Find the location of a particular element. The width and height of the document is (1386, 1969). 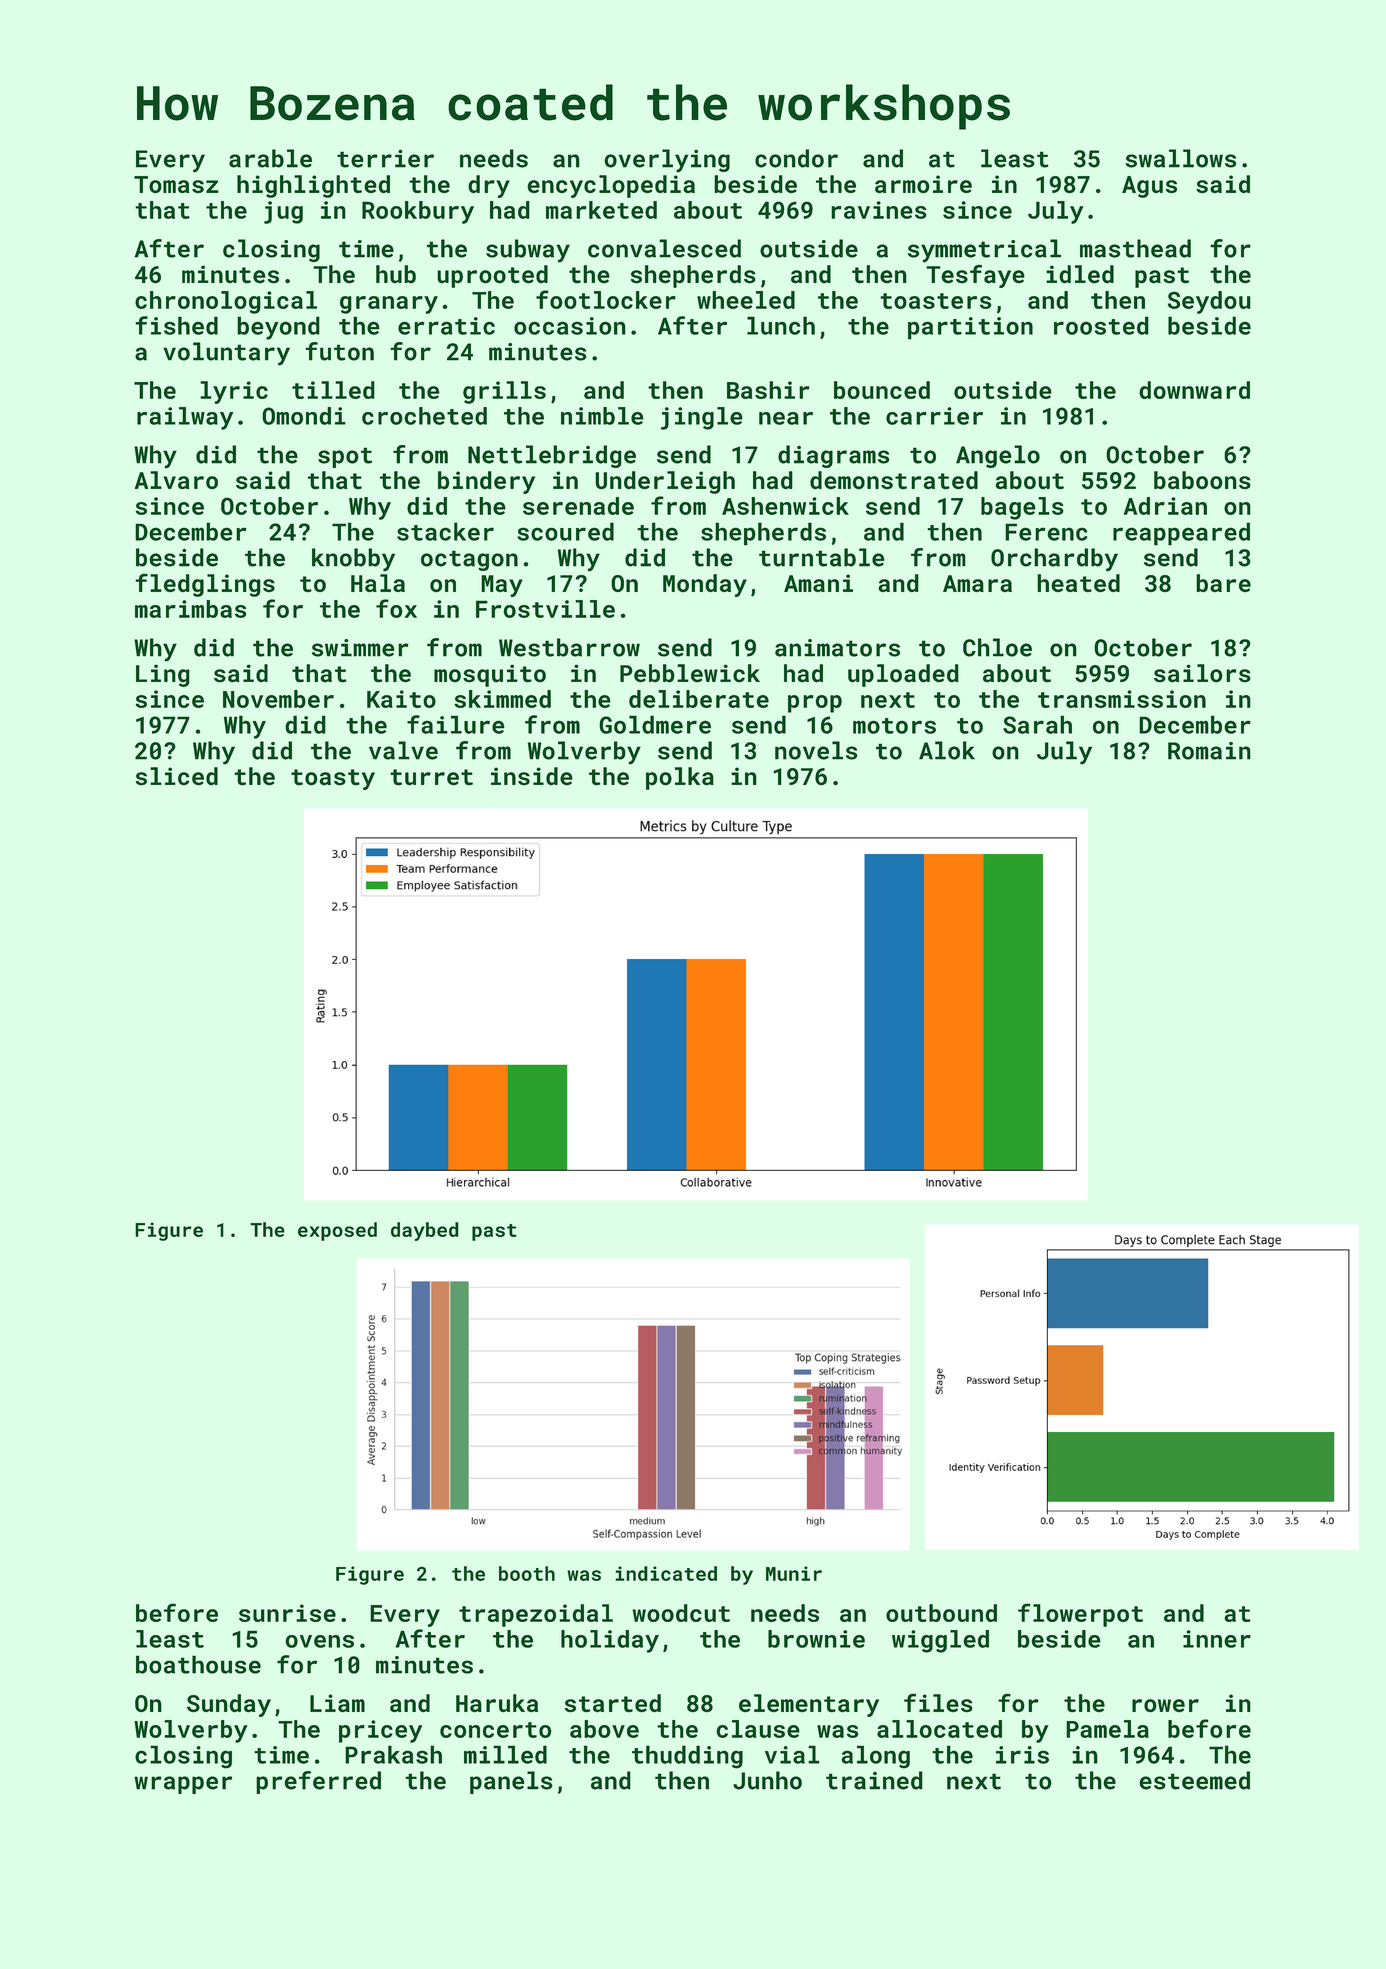

daybed is located at coordinates (425, 1231).
